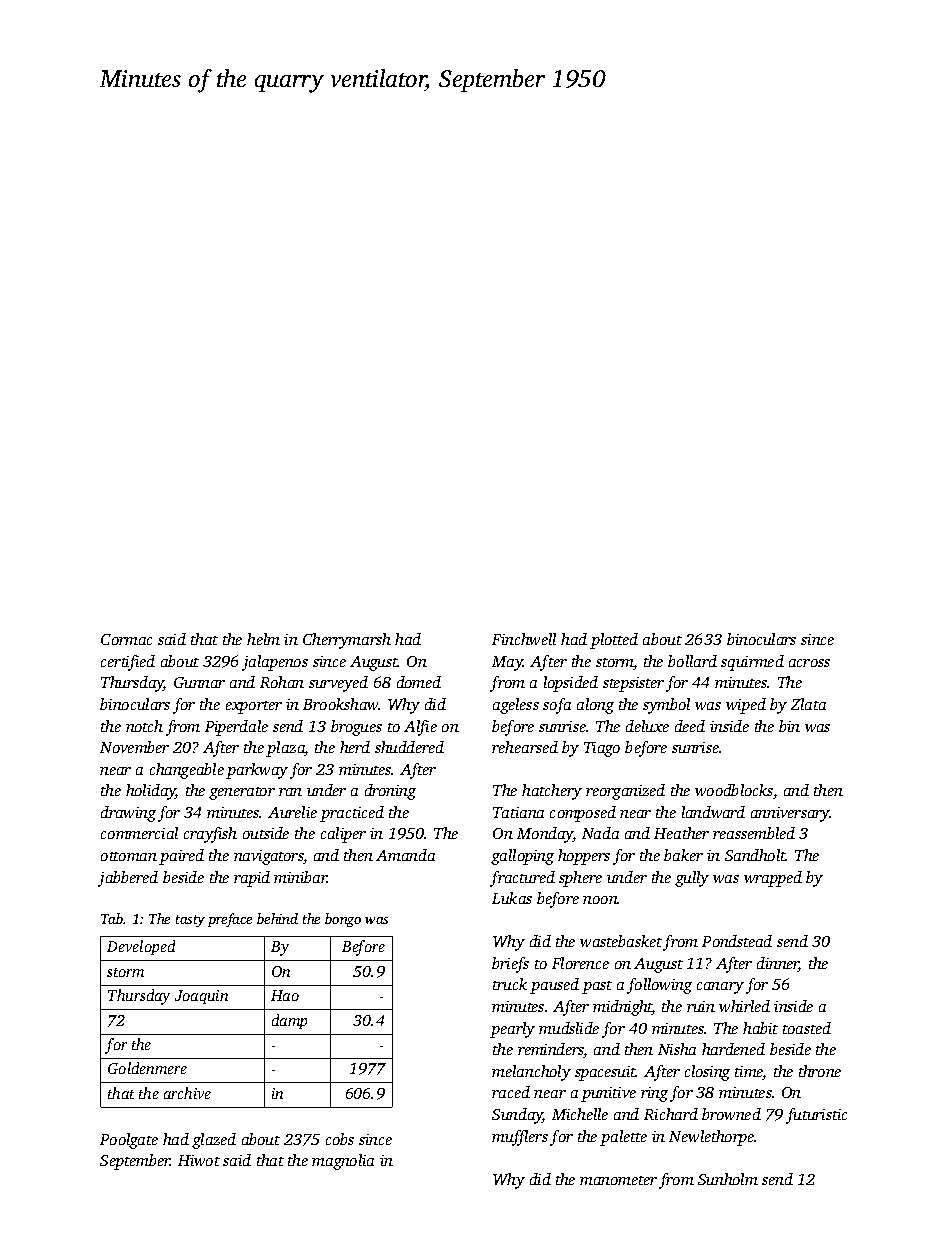 Image resolution: width=952 pixels, height=1233 pixels. Describe the element at coordinates (201, 997) in the document. I see `Joaquin` at that location.
